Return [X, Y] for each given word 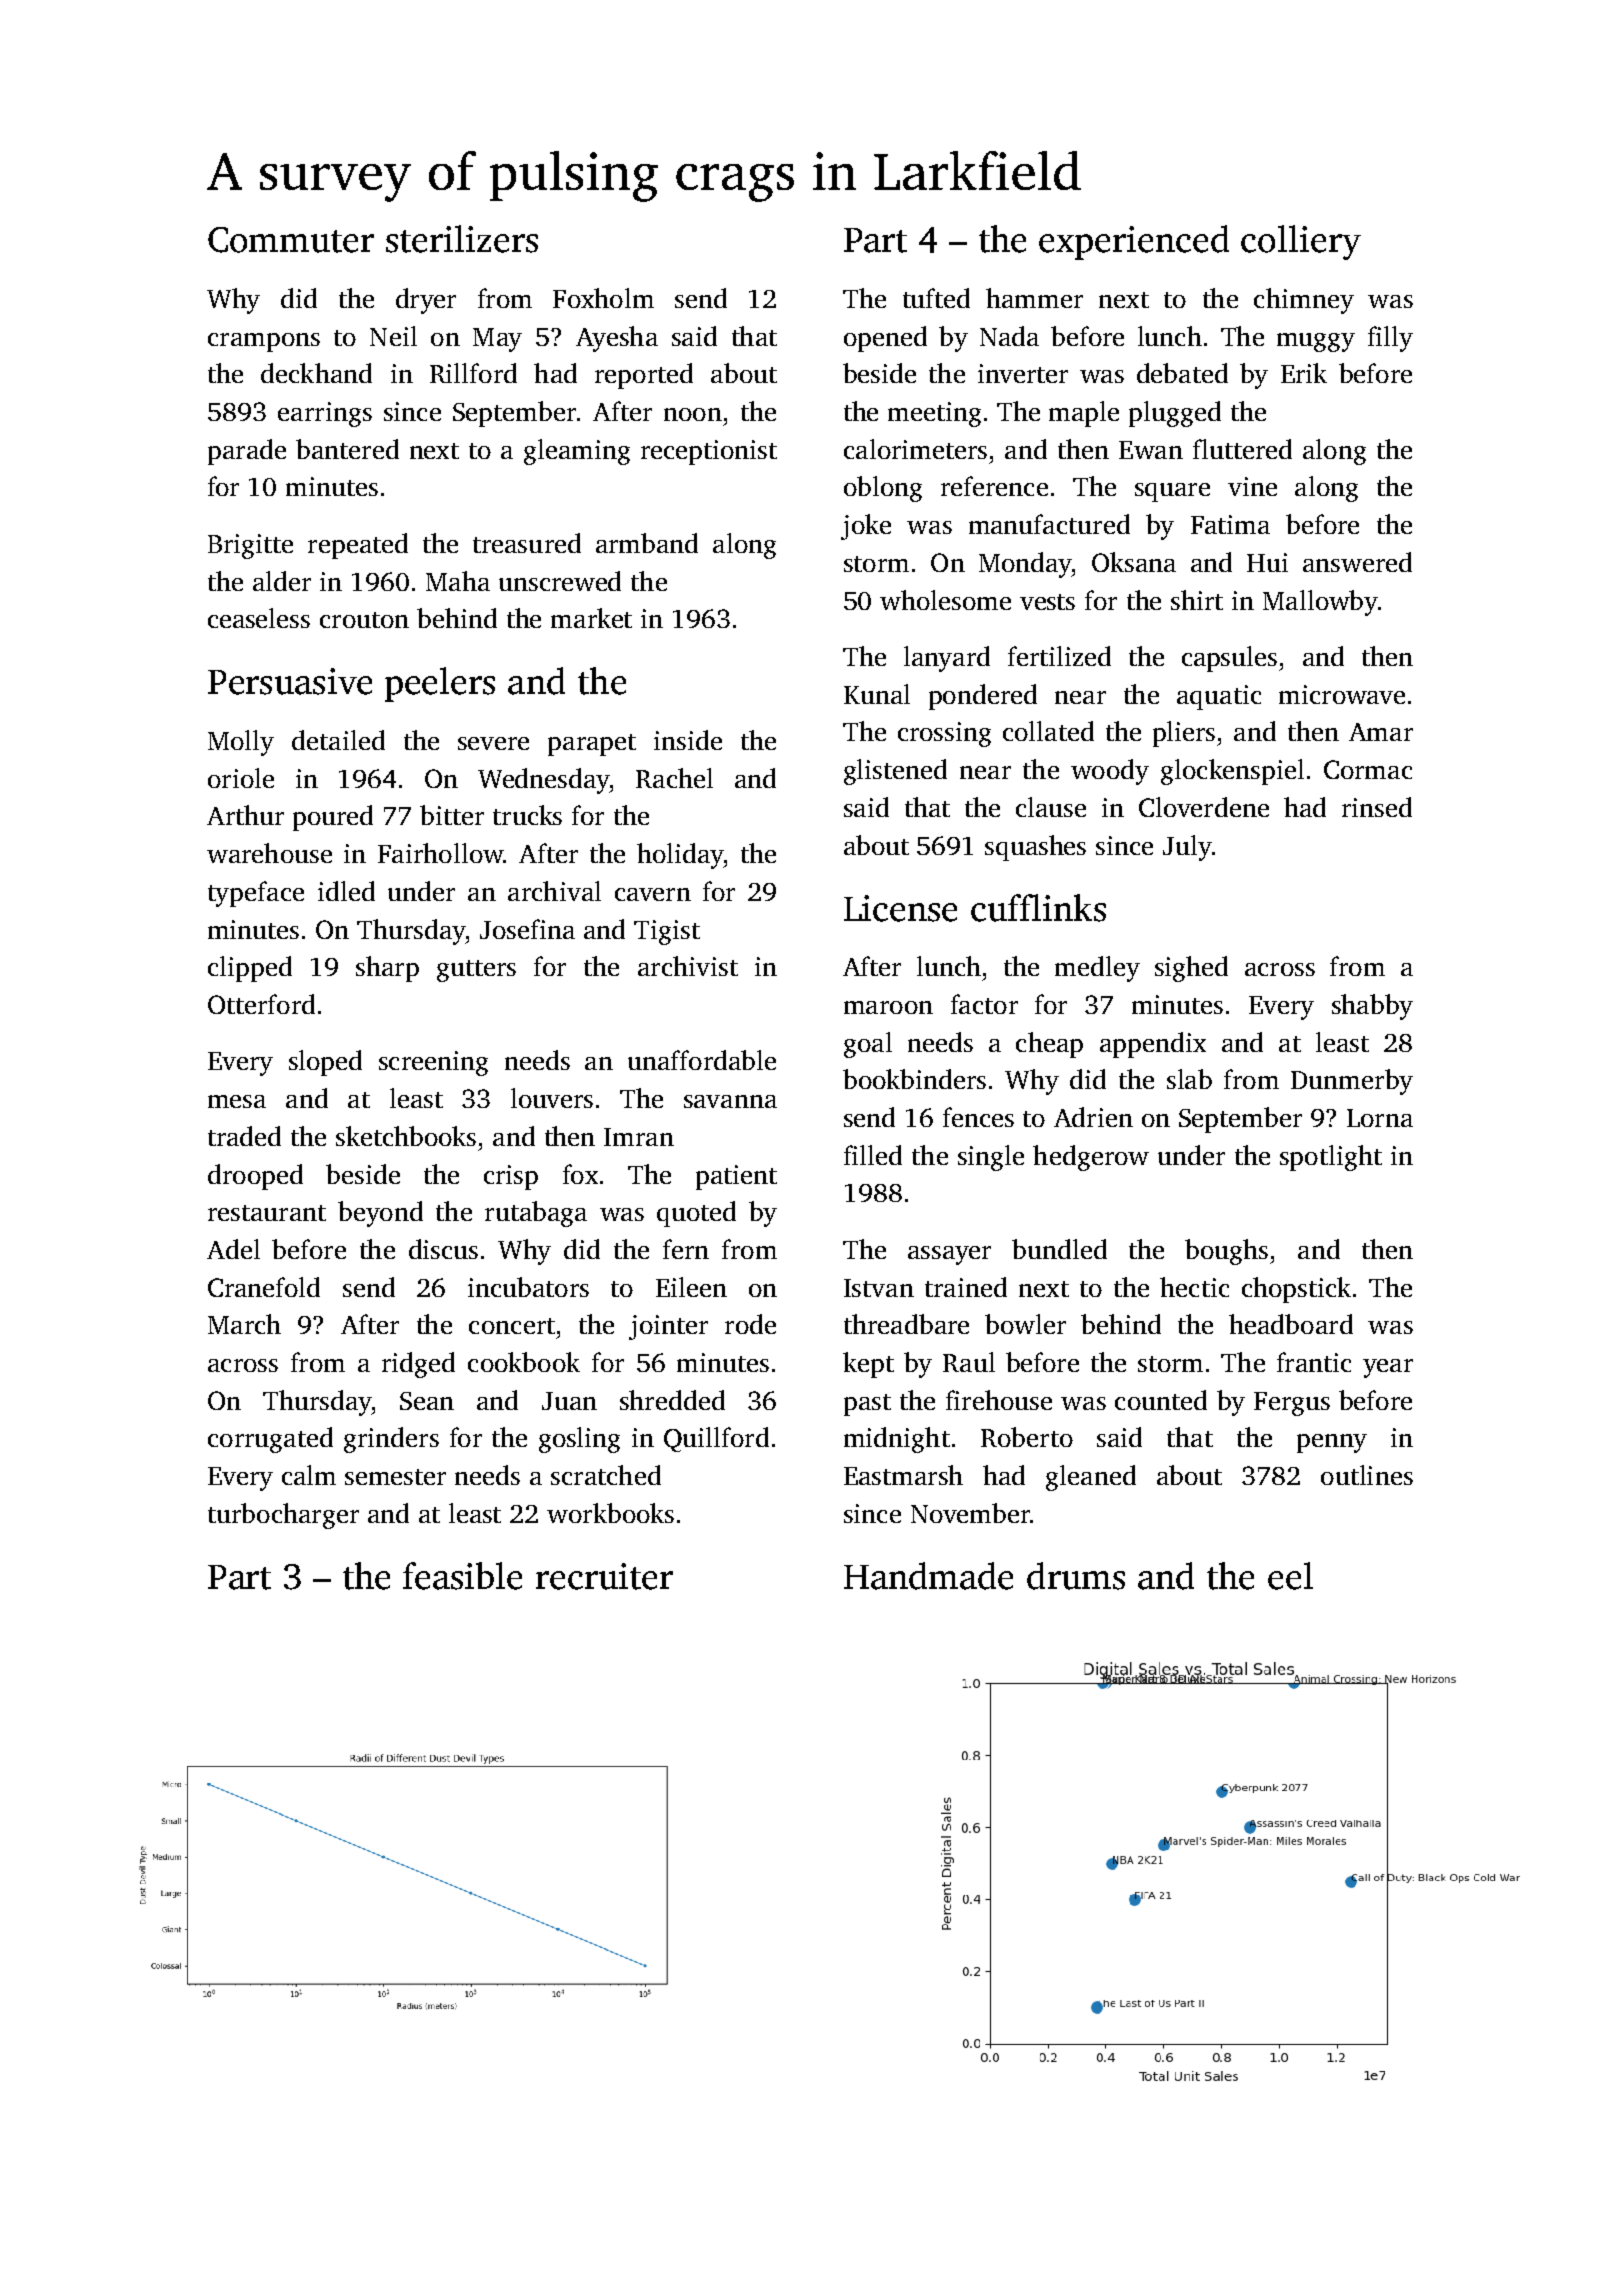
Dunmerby [1352, 1082]
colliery [1301, 242]
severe [493, 743]
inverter [1023, 373]
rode [750, 1324]
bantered [347, 449]
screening [433, 1063]
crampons [264, 342]
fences [978, 1117]
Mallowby [1320, 603]
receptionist [709, 452]
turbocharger [283, 1516]
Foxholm [603, 298]
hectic [1194, 1287]
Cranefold [264, 1287]
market [591, 618]
